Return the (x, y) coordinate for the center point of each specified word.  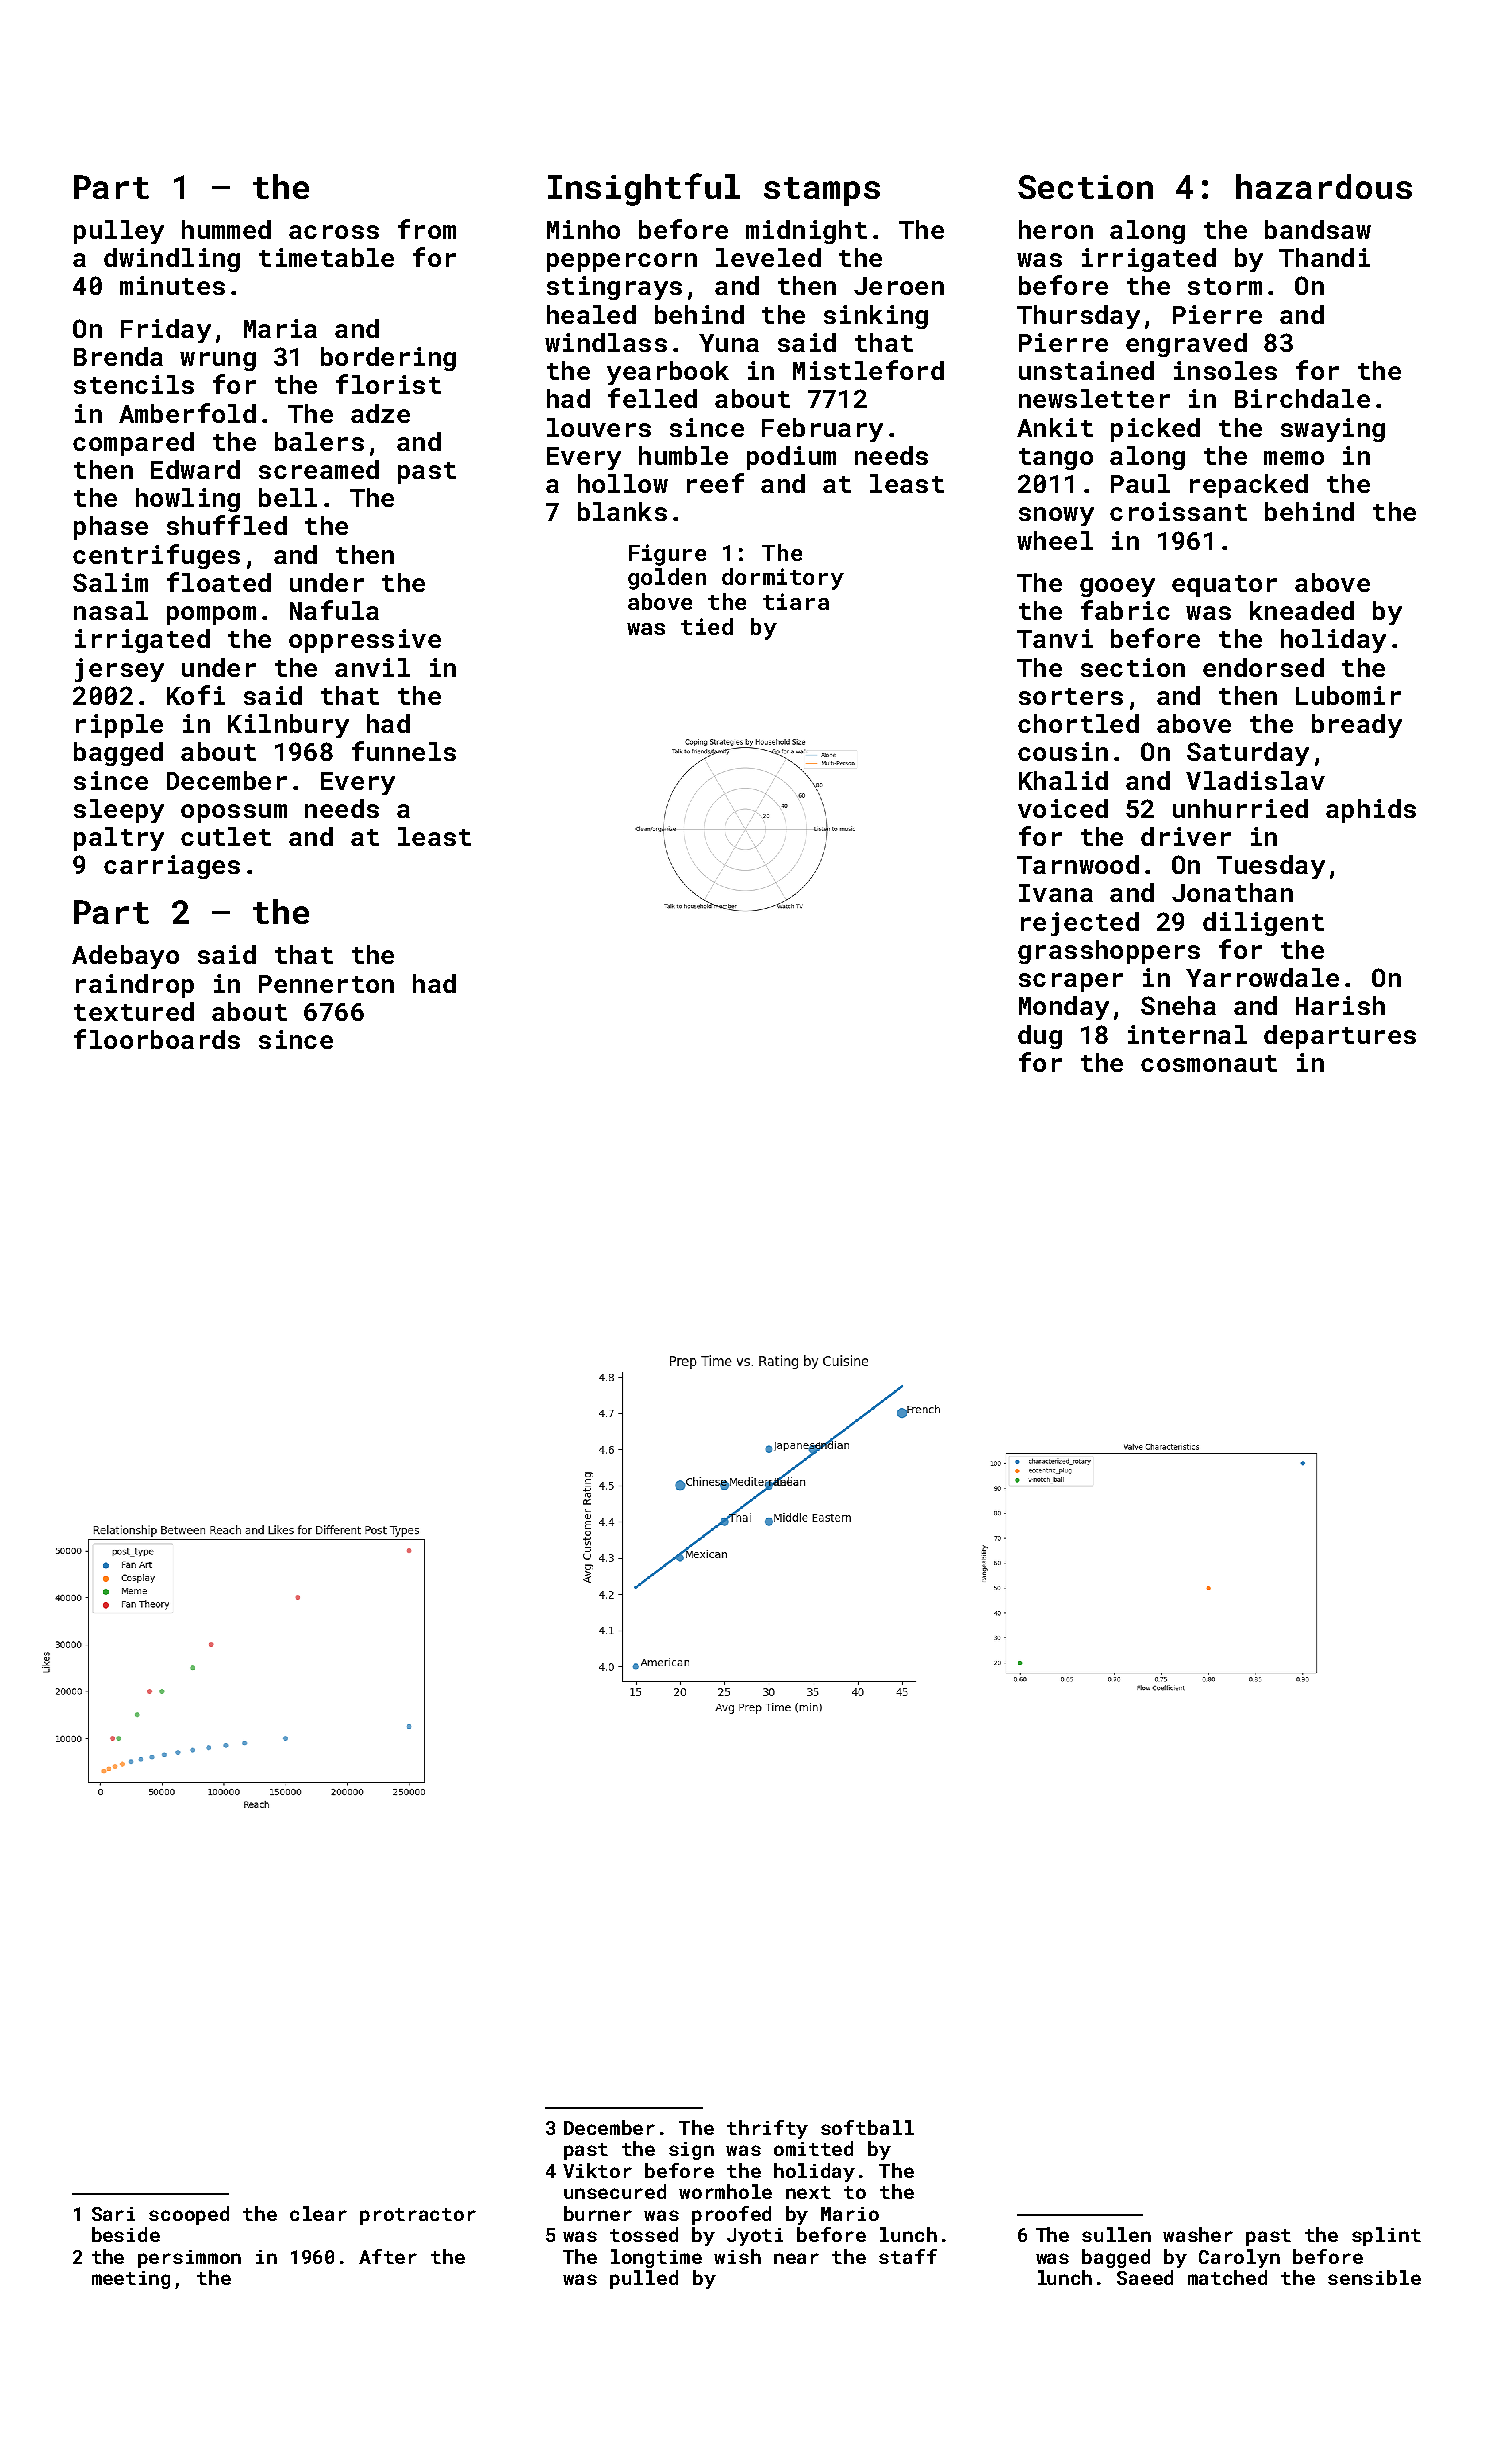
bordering (388, 359)
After (388, 2256)
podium (791, 458)
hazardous (1324, 186)
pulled (644, 2279)
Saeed (1145, 2277)
